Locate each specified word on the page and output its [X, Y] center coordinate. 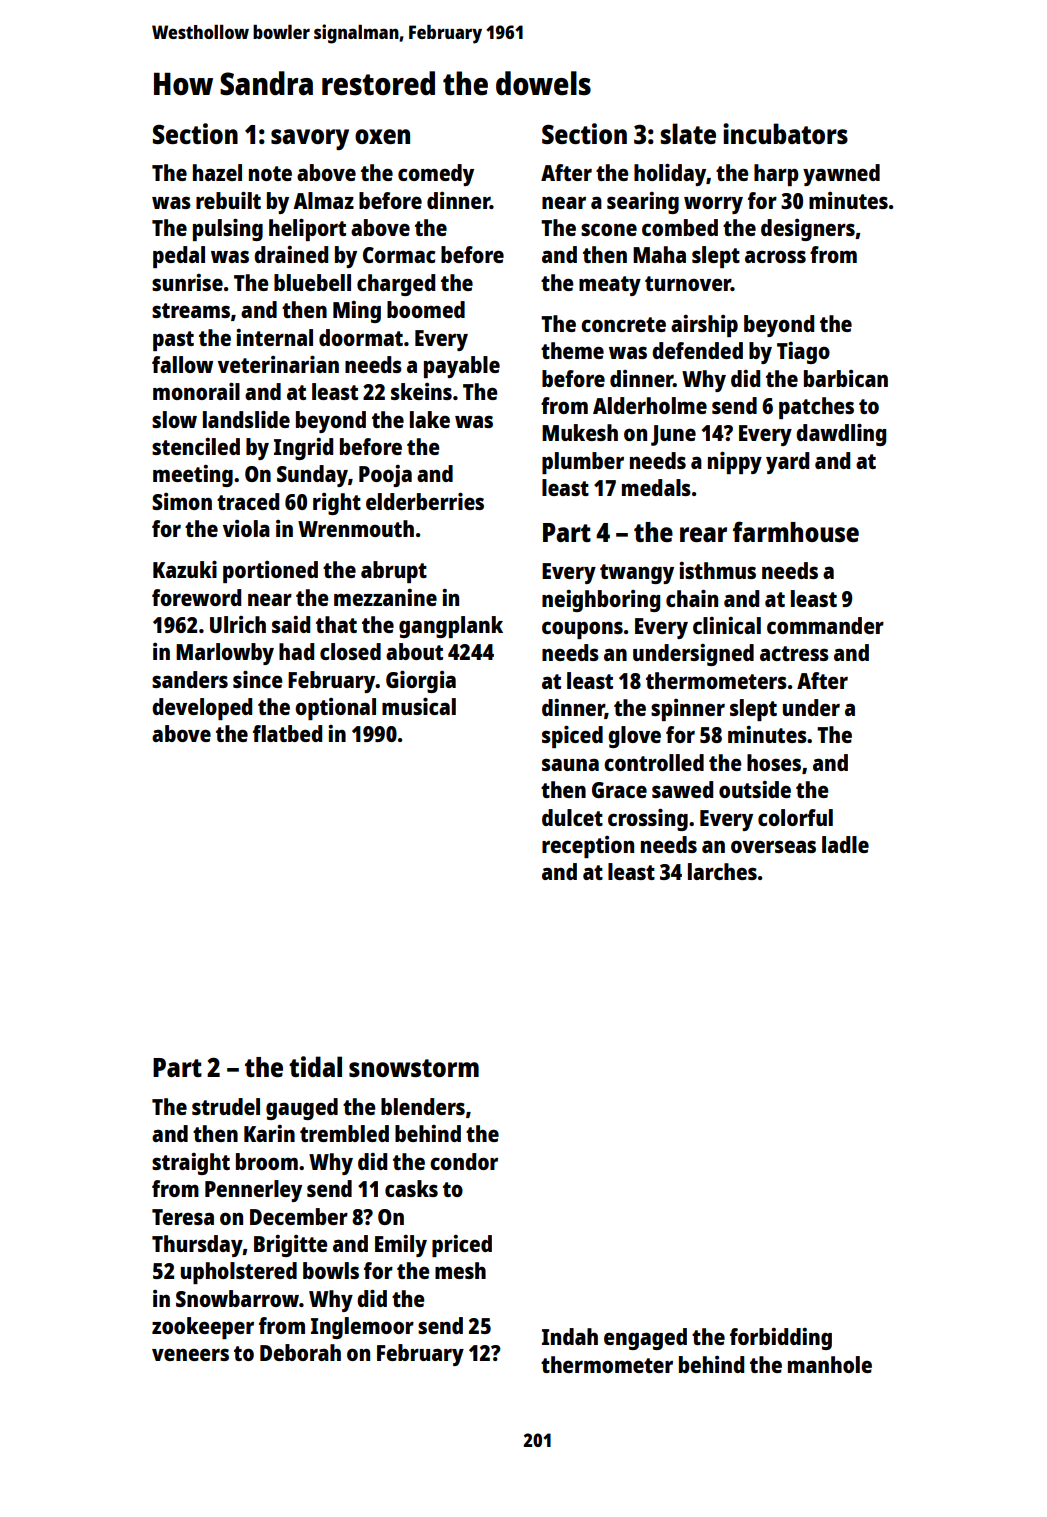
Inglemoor [362, 1328]
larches [722, 871]
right [337, 504]
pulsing [228, 230]
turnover [688, 283]
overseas [773, 846]
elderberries [425, 501]
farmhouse [796, 531]
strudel [226, 1106]
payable [462, 367]
